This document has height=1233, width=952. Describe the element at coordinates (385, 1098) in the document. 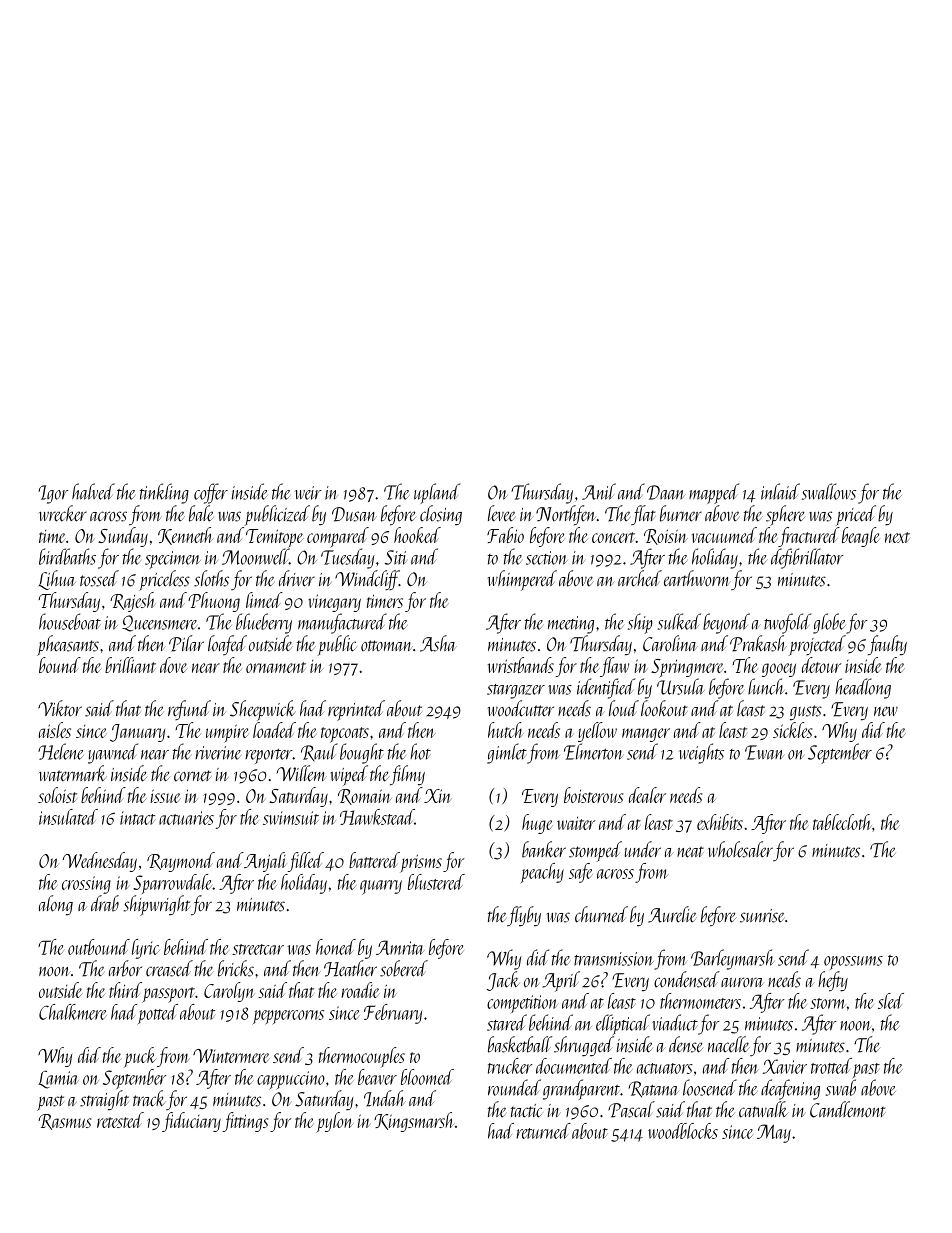

I see `Indah` at that location.
